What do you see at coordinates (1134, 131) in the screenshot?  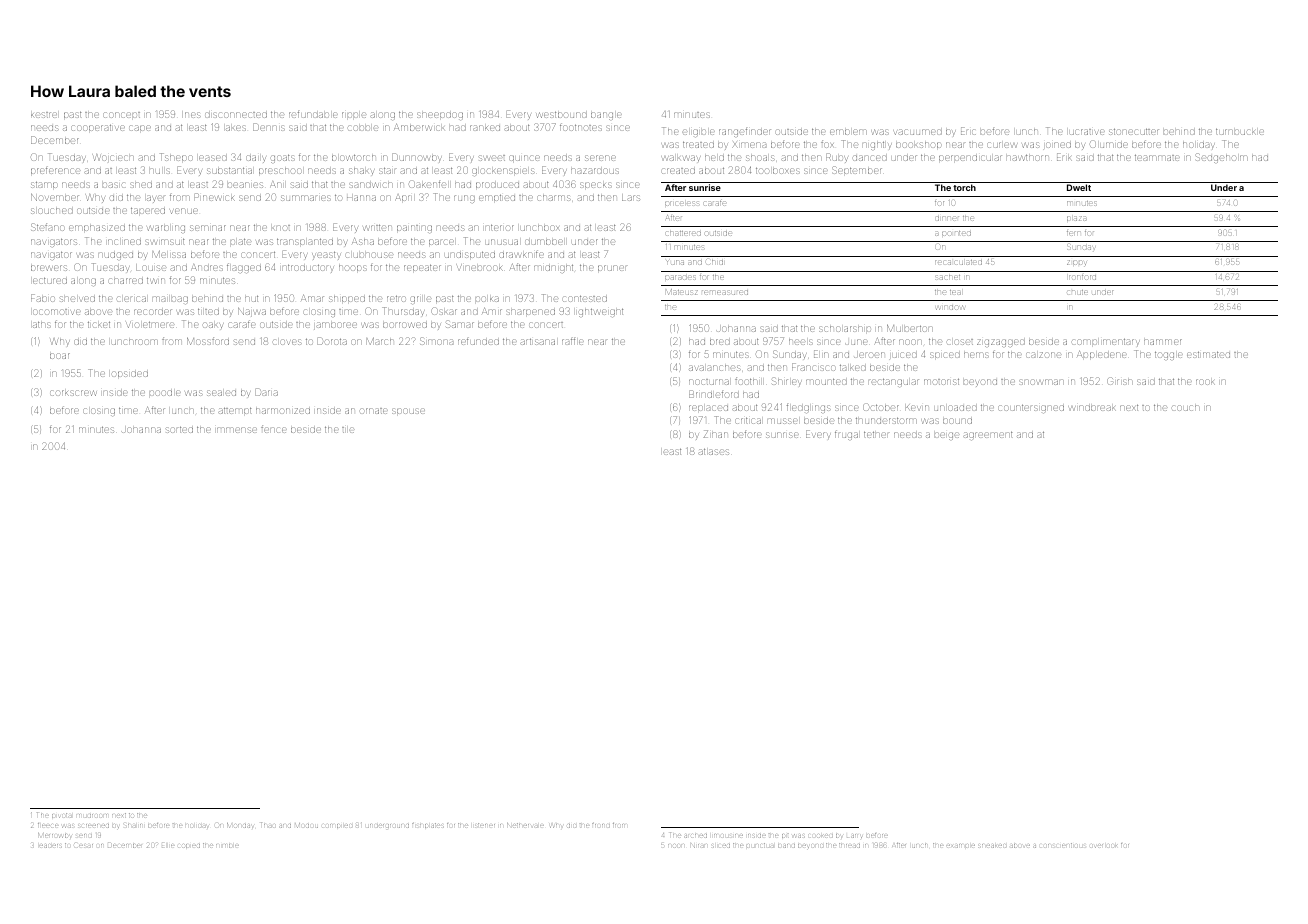 I see `stonecutter` at bounding box center [1134, 131].
